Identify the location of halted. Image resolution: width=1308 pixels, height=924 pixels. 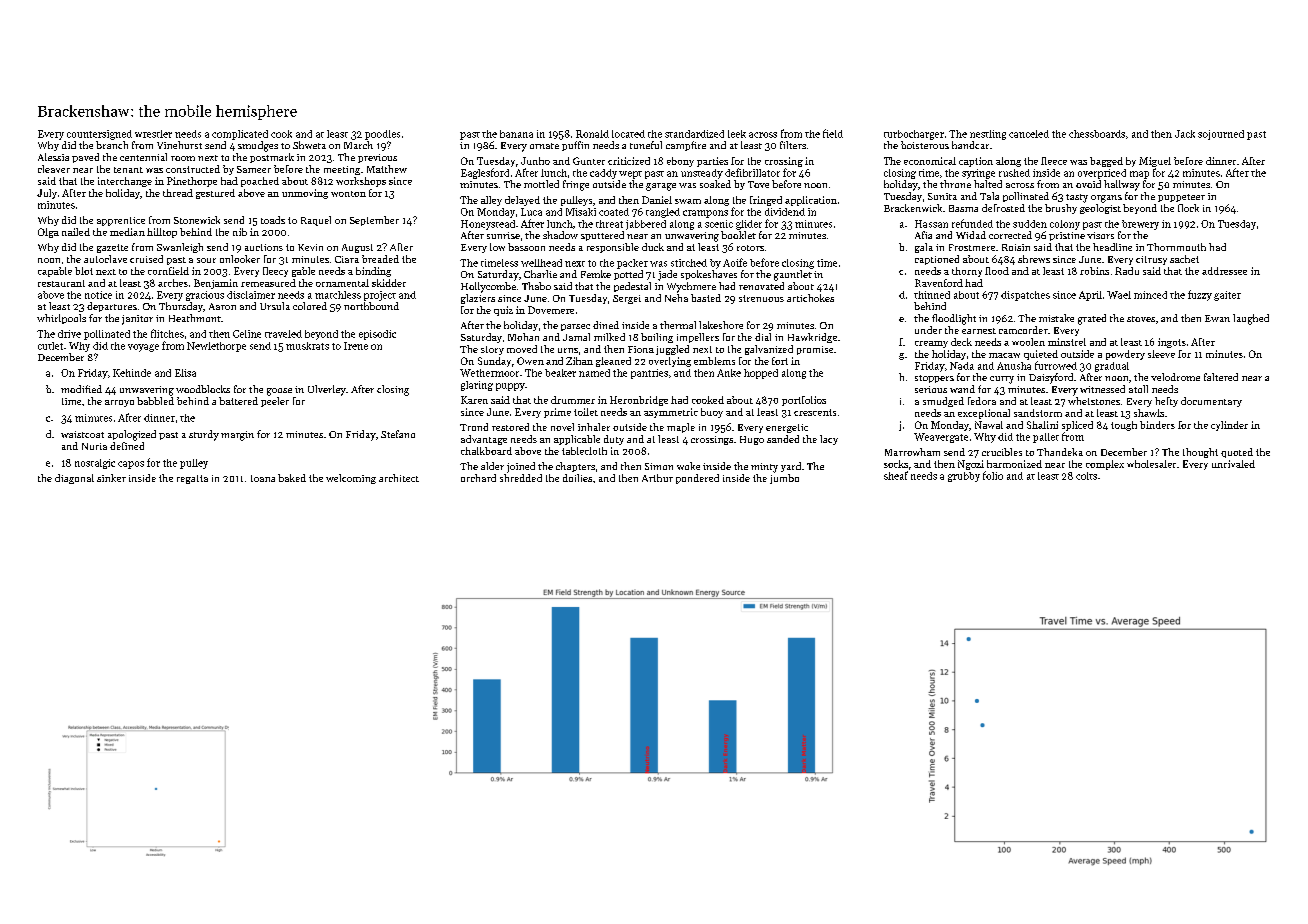
(988, 184).
